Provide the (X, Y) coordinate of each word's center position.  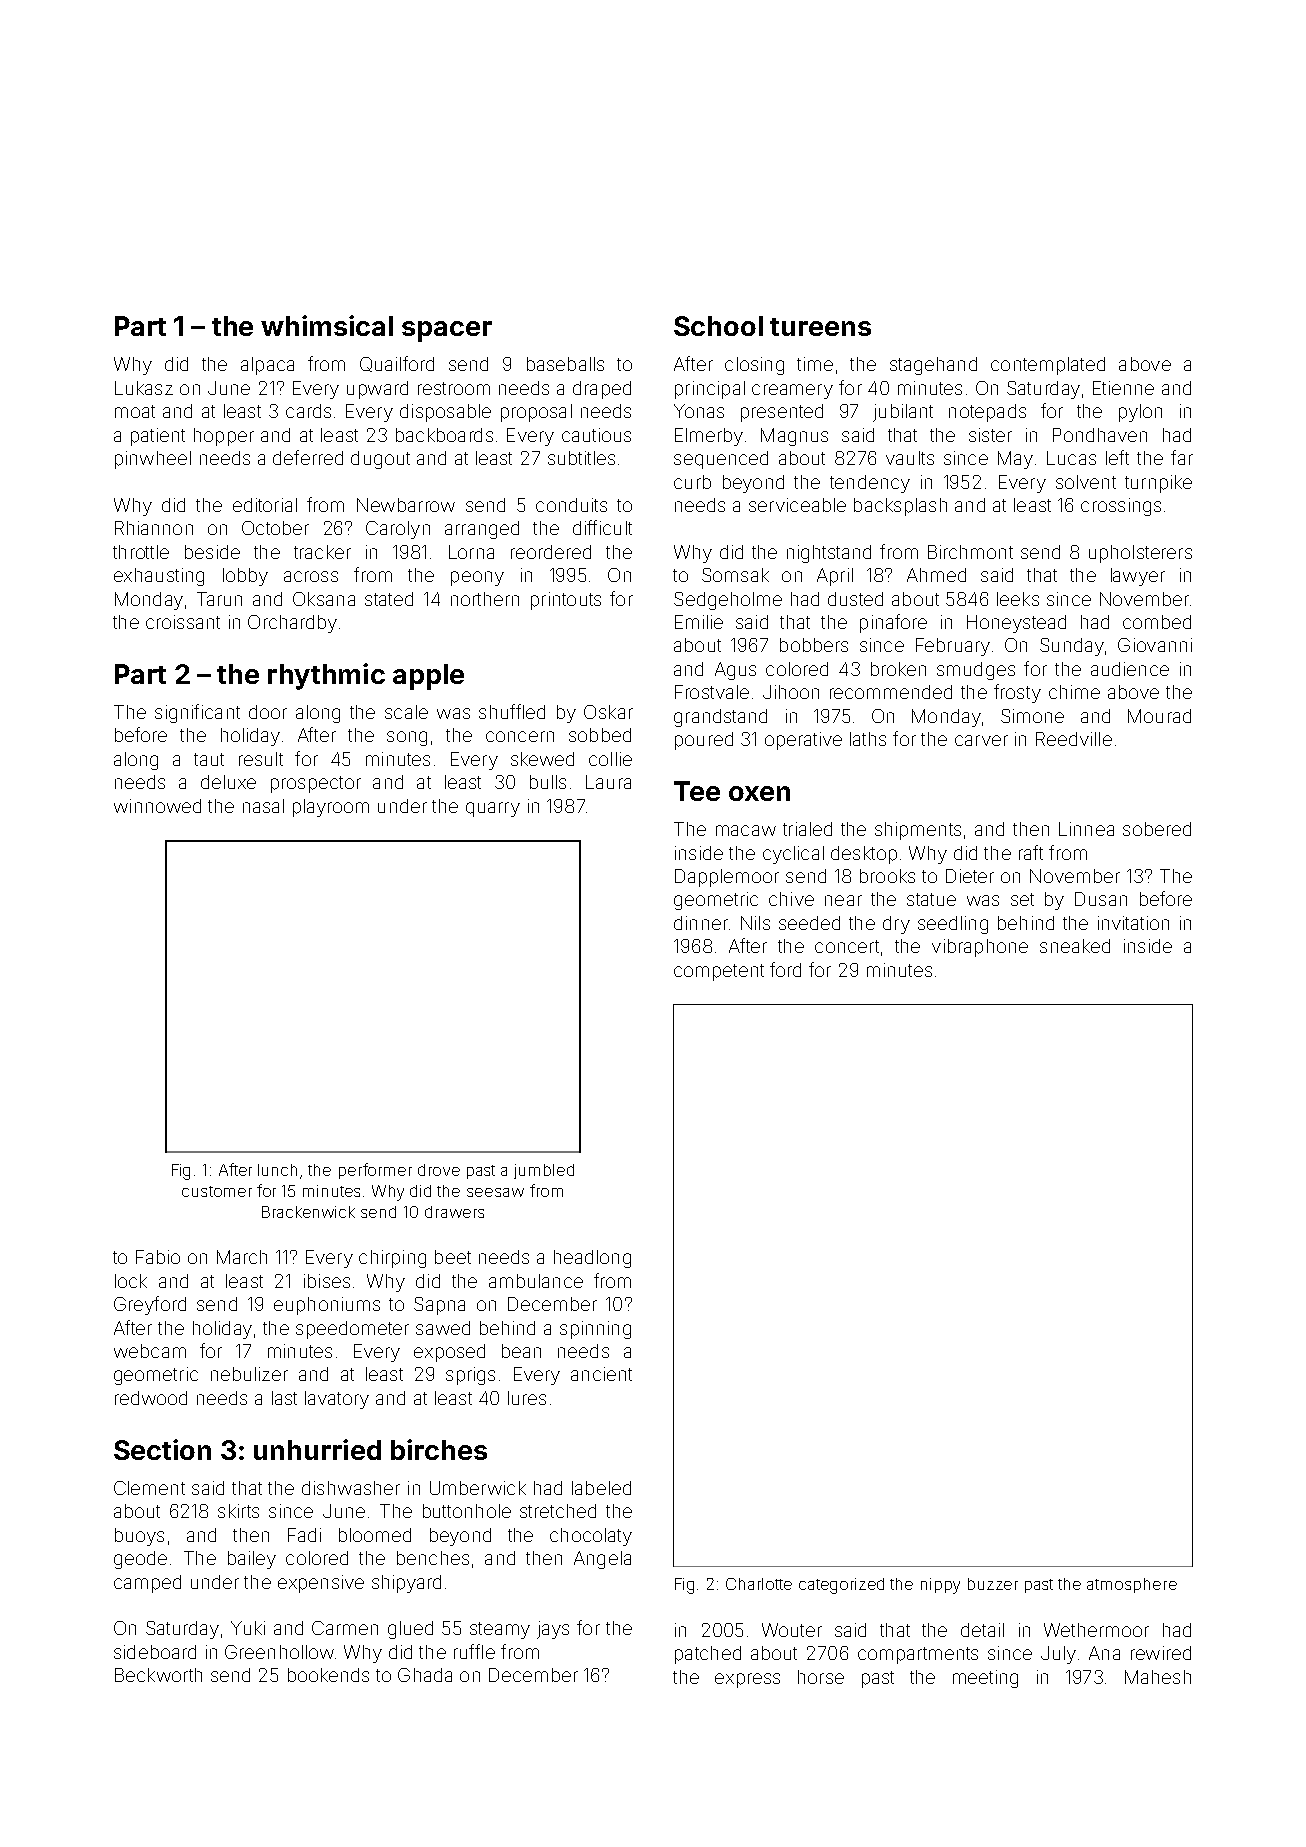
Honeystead (1016, 624)
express (747, 1680)
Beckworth (158, 1675)
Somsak (735, 575)
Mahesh (1158, 1677)
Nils (755, 923)
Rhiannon (154, 528)
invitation (1133, 923)
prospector (316, 784)
